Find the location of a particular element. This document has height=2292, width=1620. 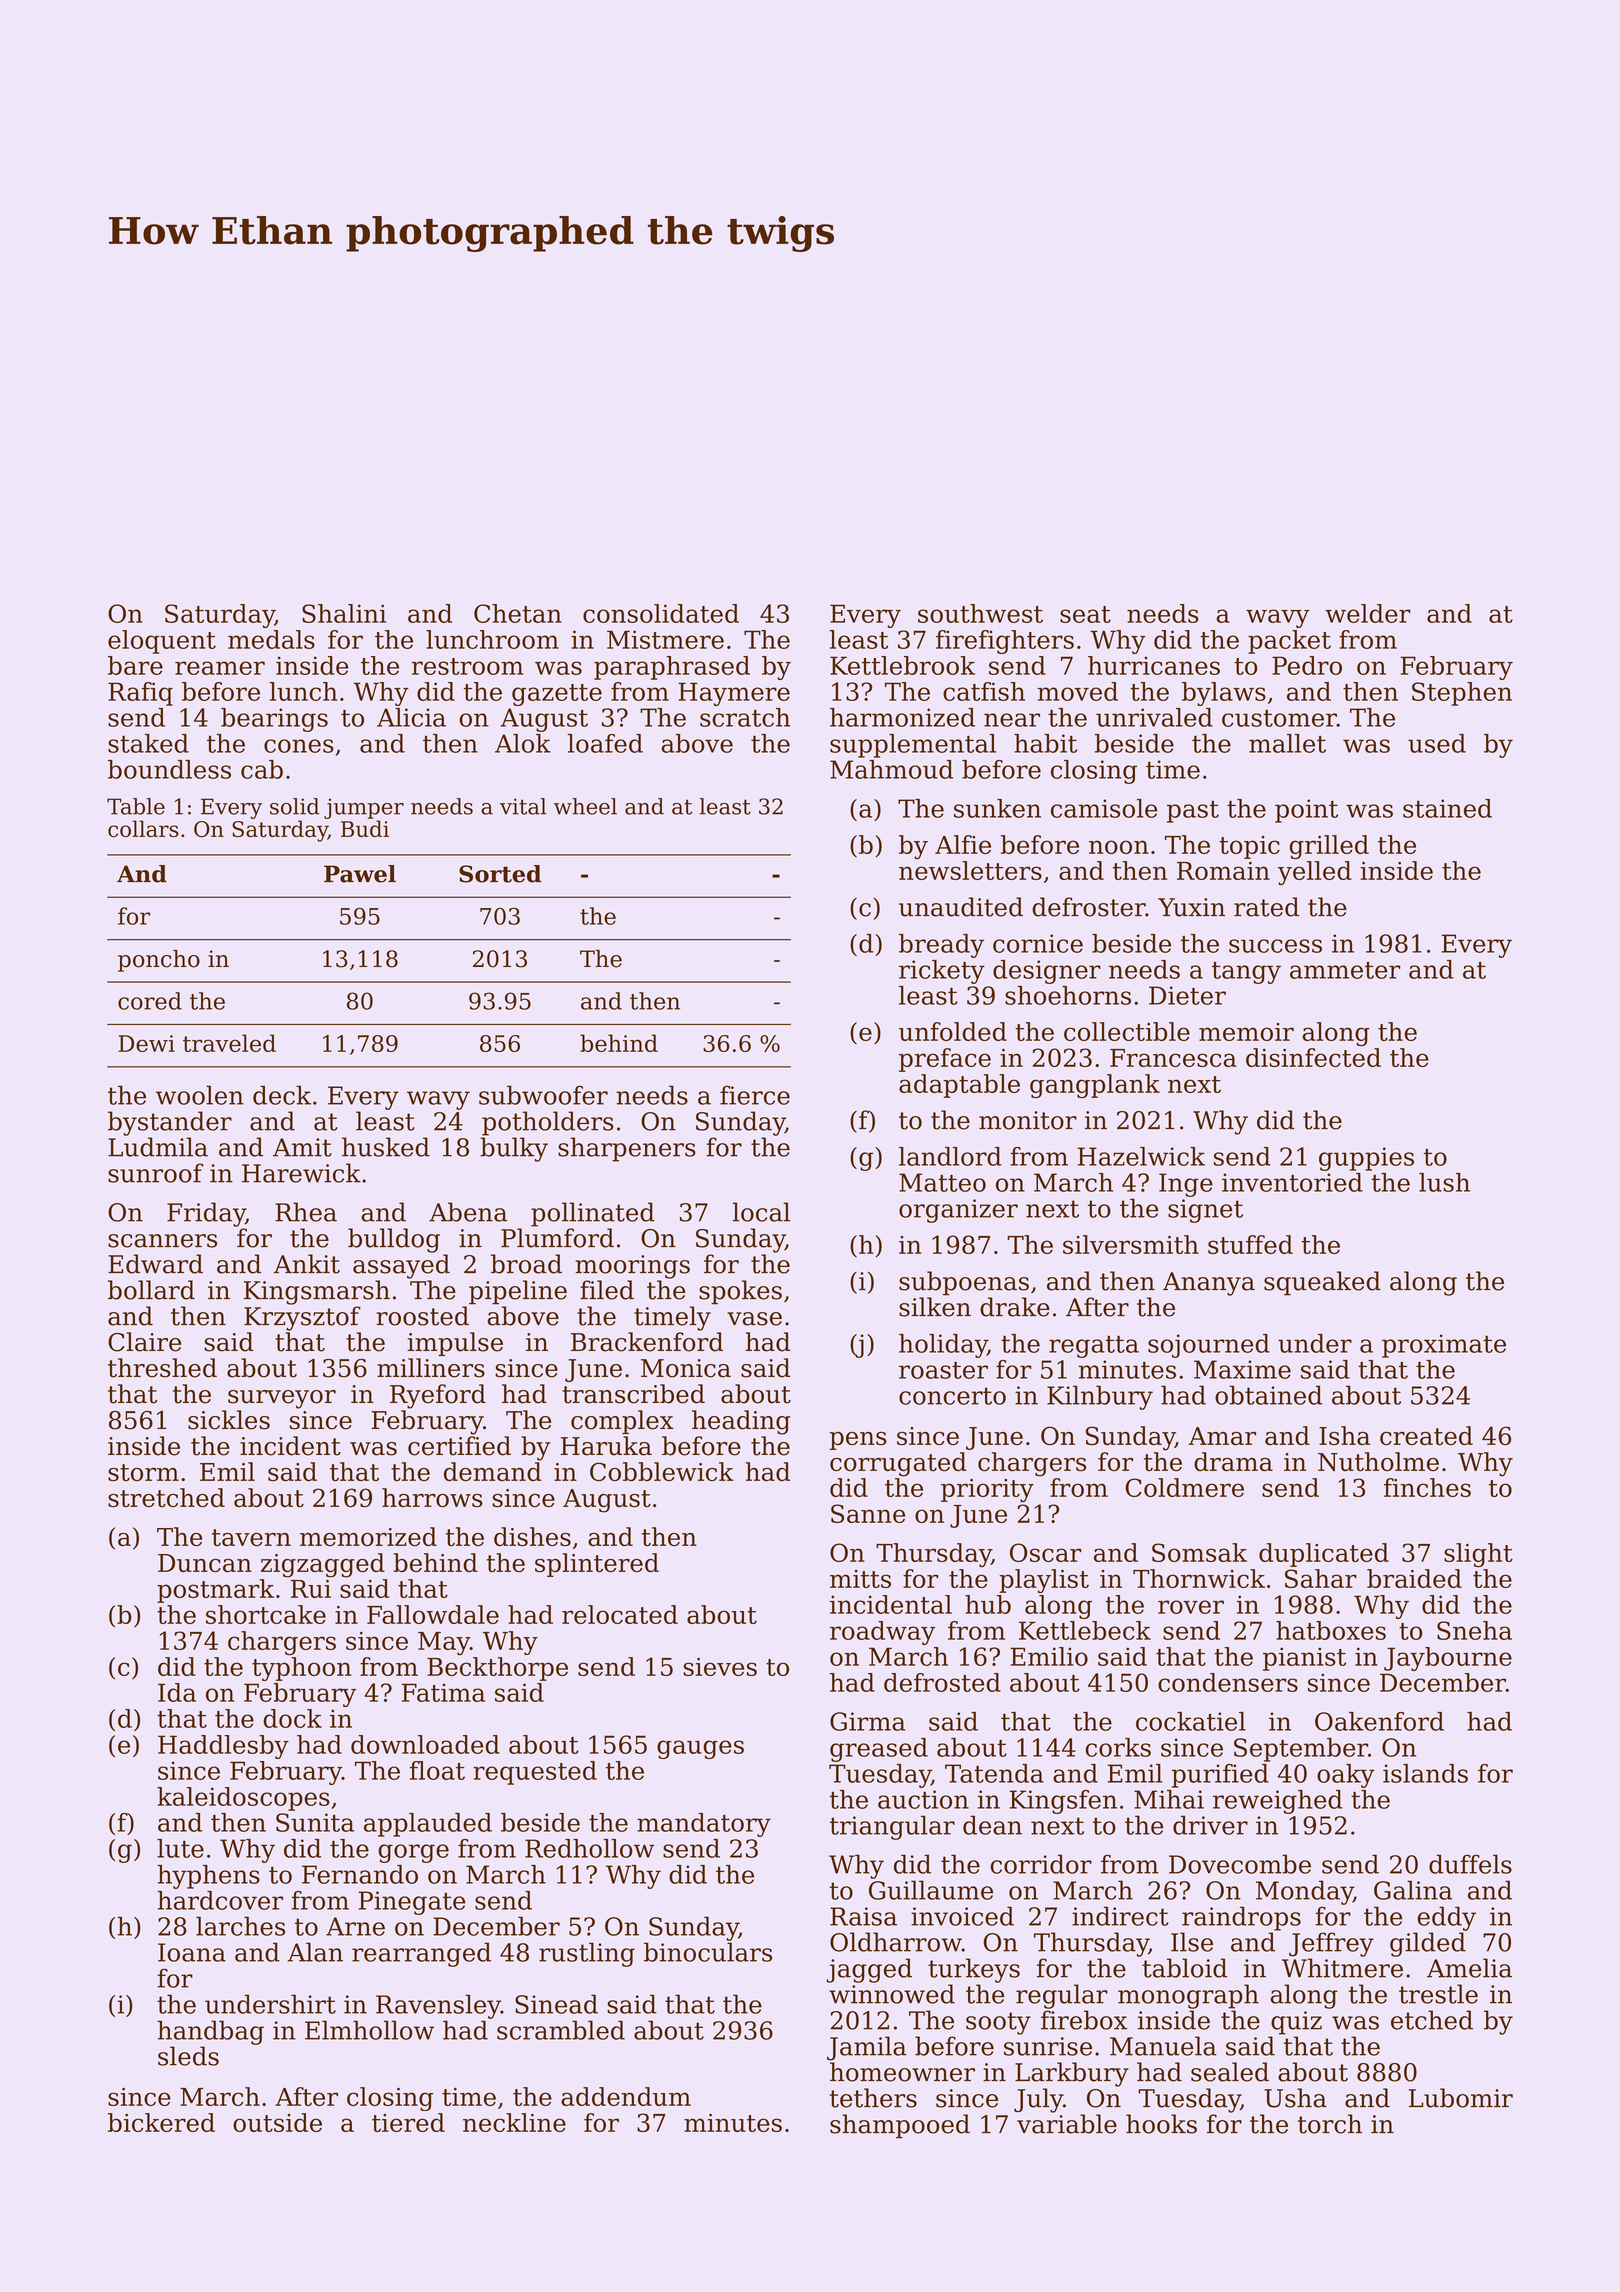

neckline is located at coordinates (514, 2122).
